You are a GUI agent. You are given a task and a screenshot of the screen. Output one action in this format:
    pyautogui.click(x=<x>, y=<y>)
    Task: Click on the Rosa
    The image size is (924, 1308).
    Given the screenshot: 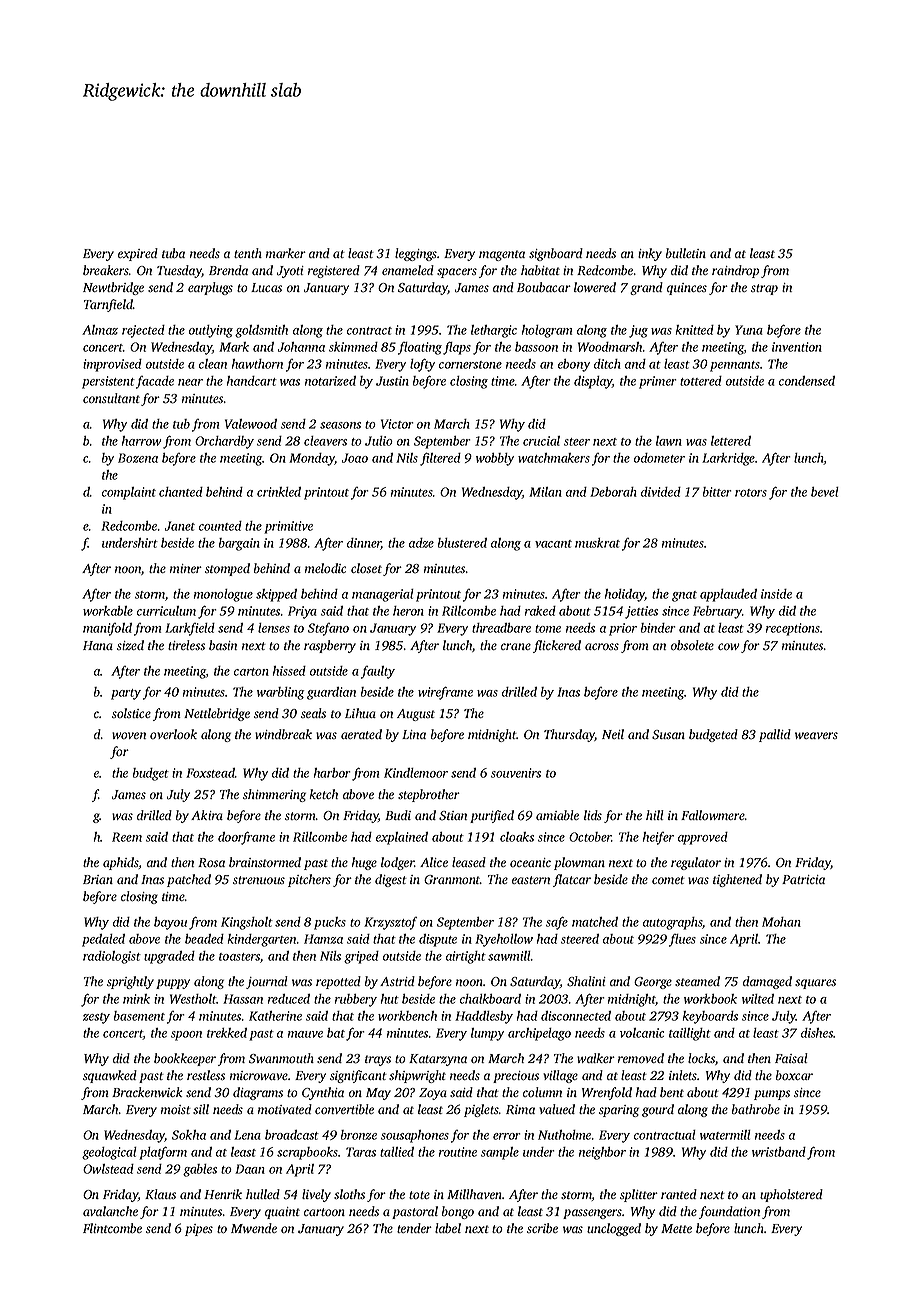 What is the action you would take?
    pyautogui.click(x=211, y=862)
